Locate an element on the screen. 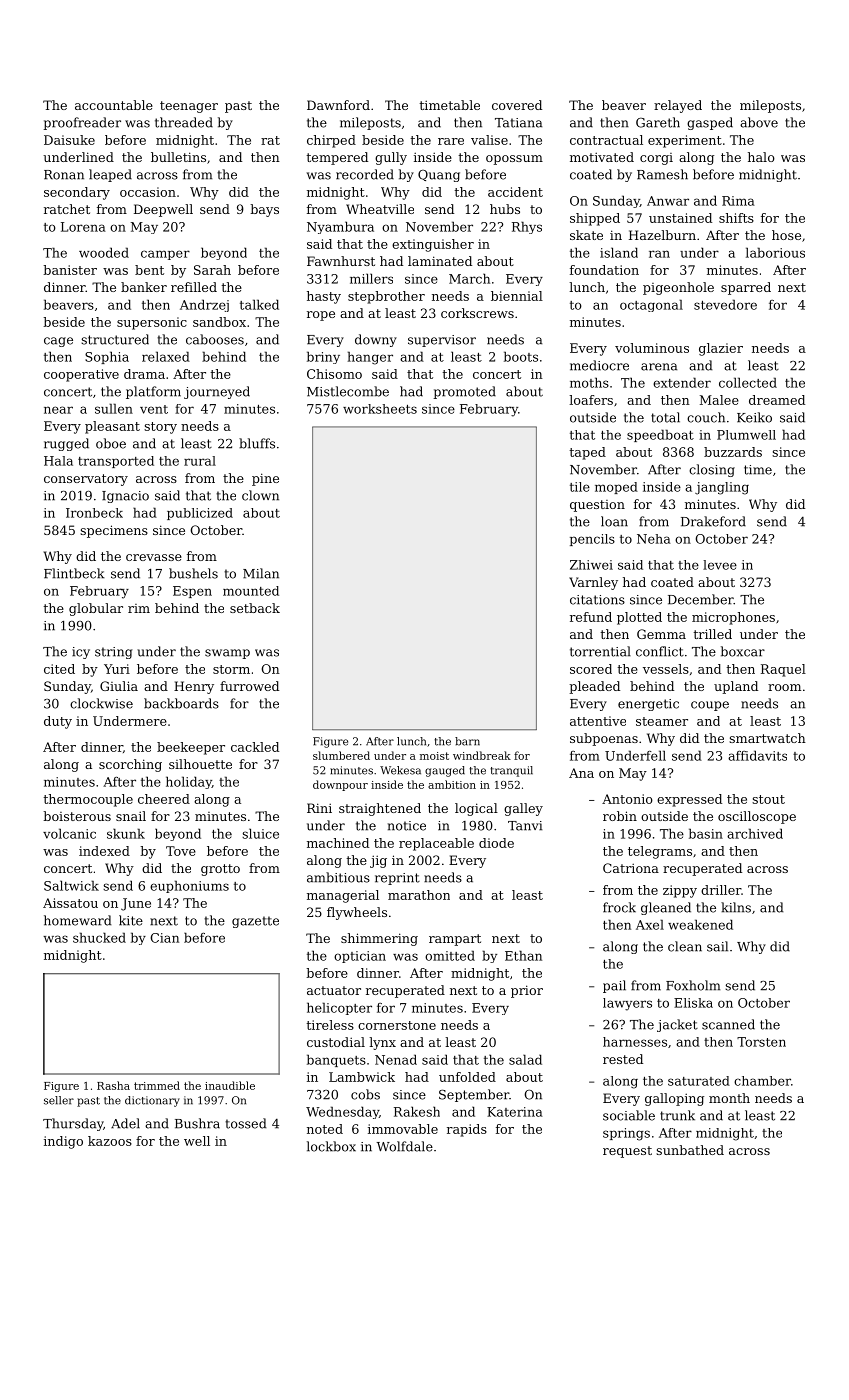 This screenshot has width=849, height=1400. harnesses is located at coordinates (635, 1042).
